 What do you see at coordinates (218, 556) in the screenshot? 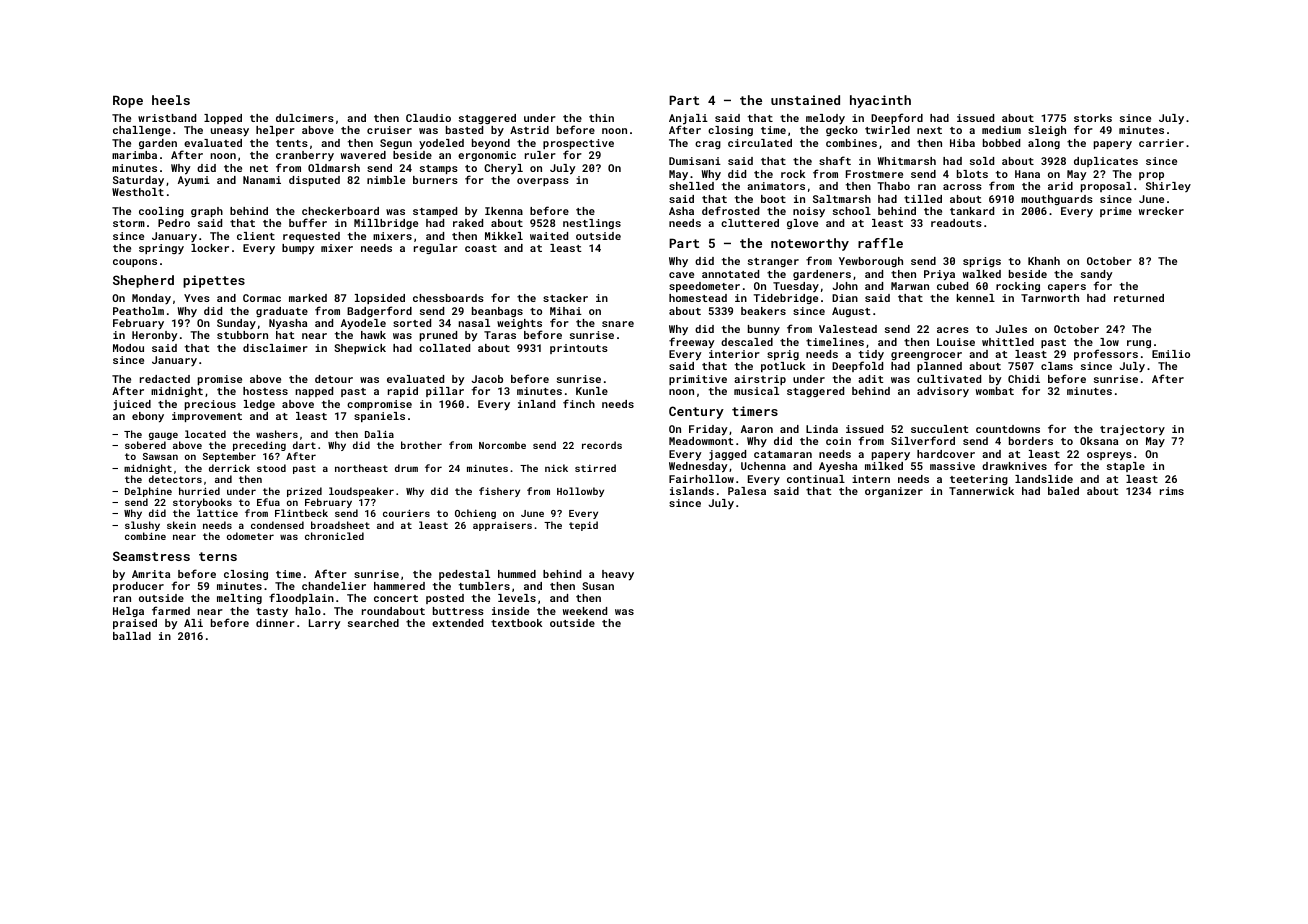
I see `terns` at bounding box center [218, 556].
